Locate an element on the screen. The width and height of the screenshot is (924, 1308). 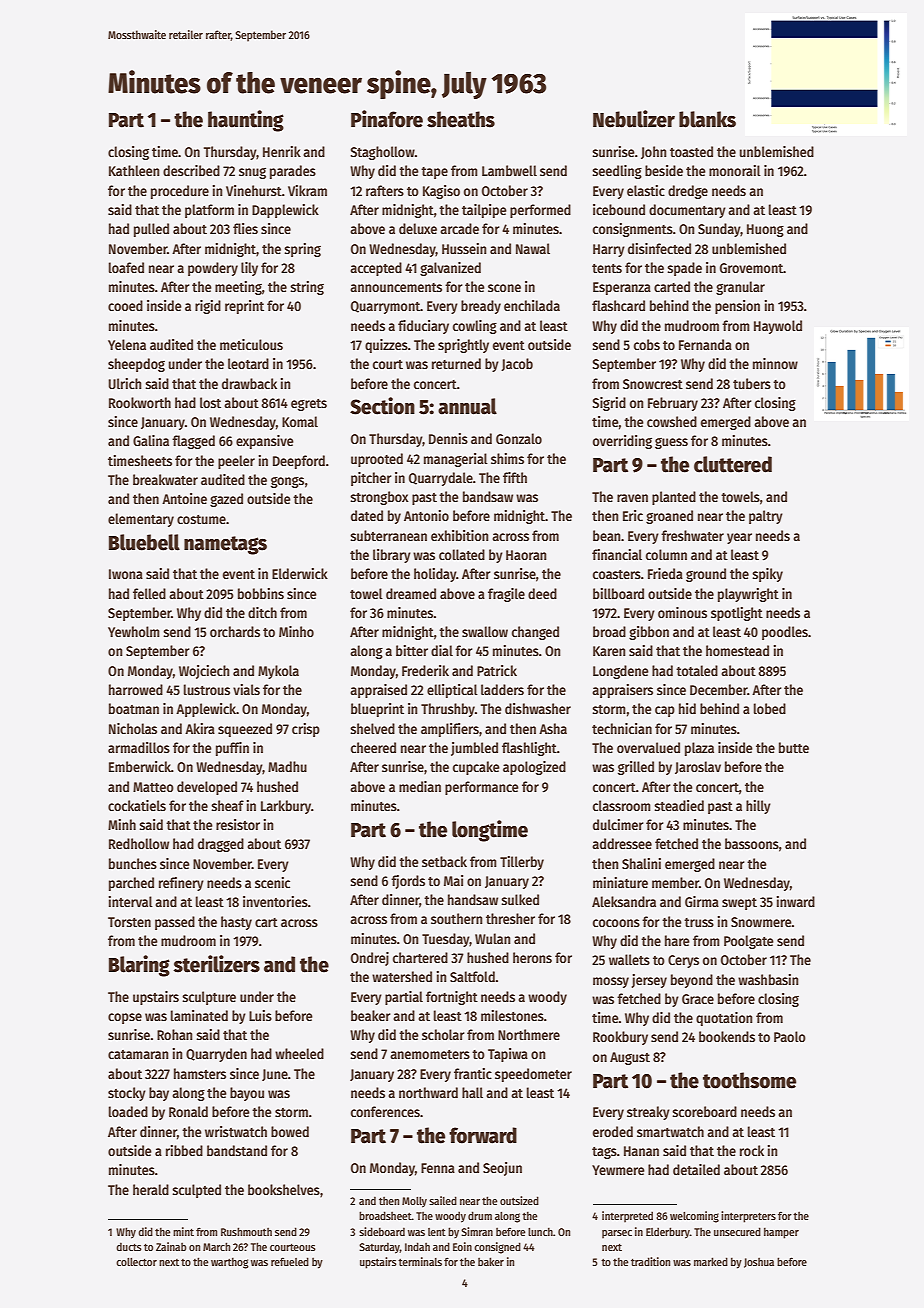
Pinafore is located at coordinates (387, 119).
